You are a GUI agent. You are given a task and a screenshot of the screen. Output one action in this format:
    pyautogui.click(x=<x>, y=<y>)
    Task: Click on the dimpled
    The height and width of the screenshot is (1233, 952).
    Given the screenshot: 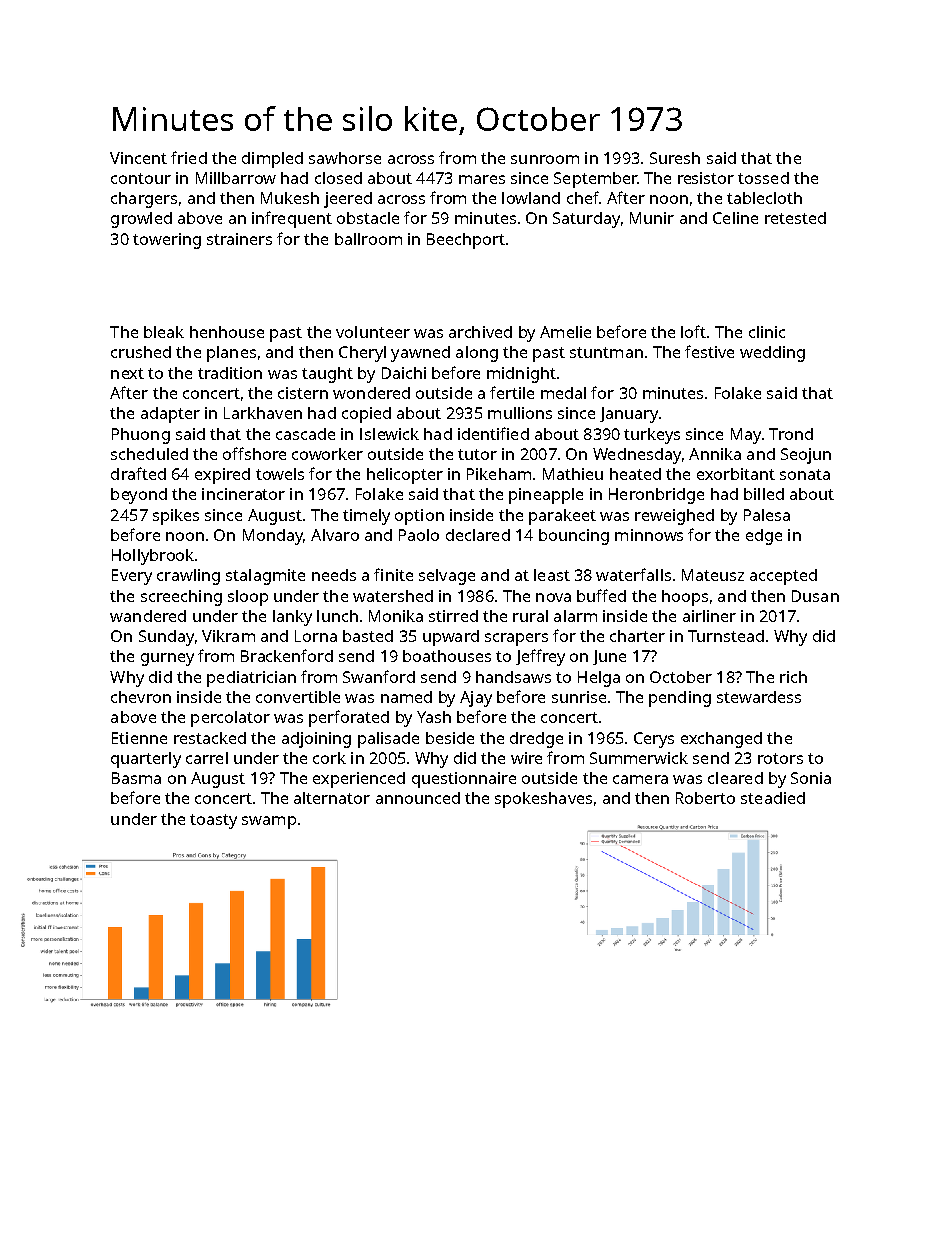 What is the action you would take?
    pyautogui.click(x=272, y=160)
